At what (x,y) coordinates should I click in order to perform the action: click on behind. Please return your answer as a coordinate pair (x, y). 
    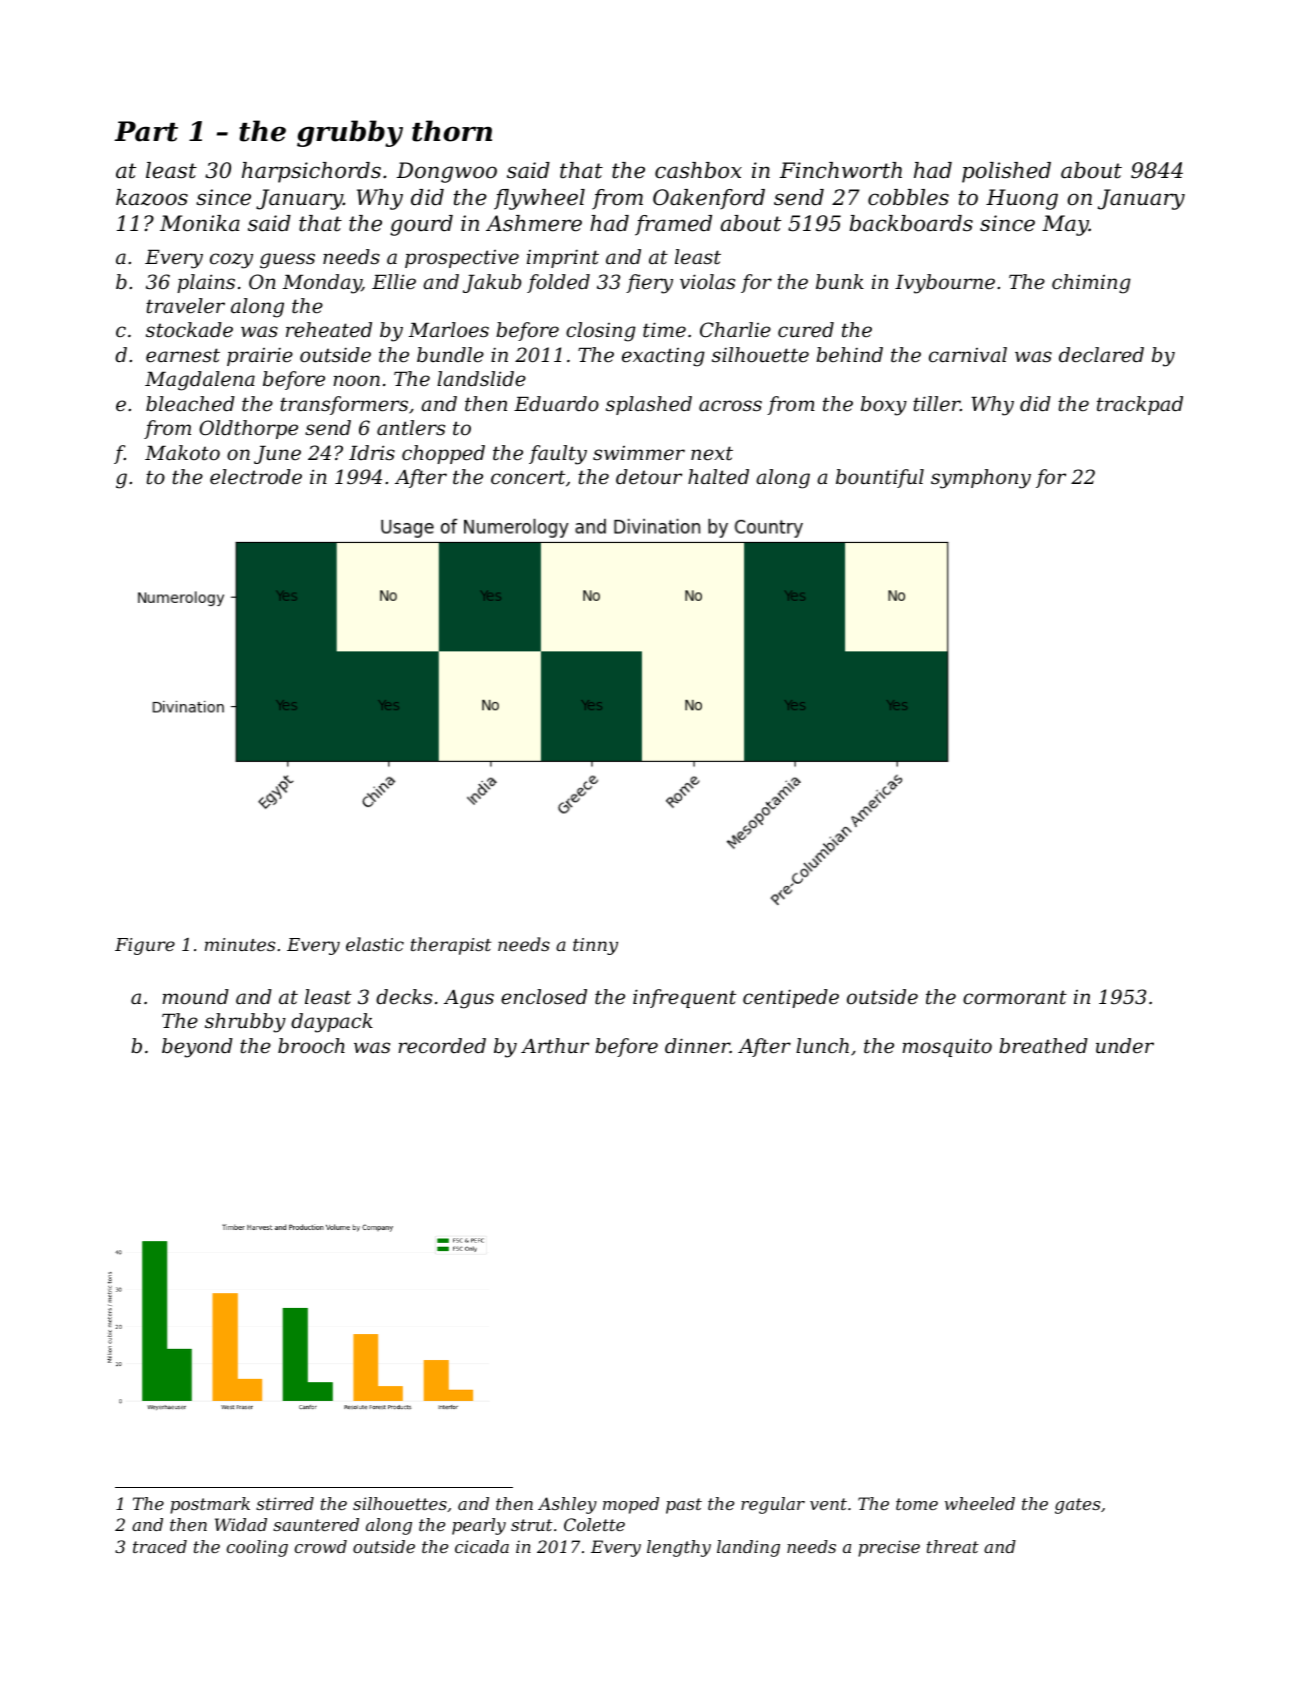
    Looking at the image, I should click on (849, 355).
